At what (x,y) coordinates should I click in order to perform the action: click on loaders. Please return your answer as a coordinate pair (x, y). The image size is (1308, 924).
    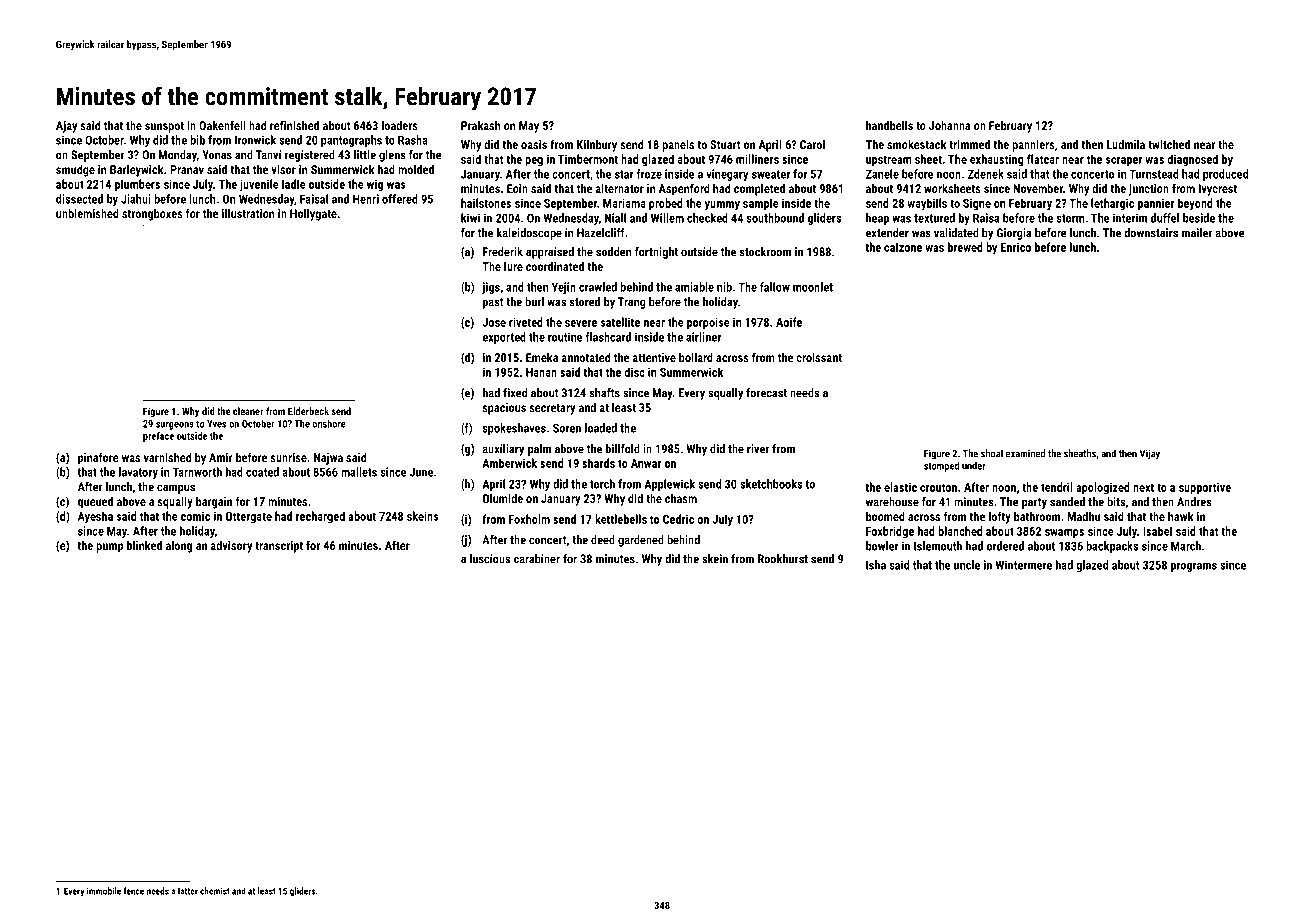
    Looking at the image, I should click on (400, 125).
